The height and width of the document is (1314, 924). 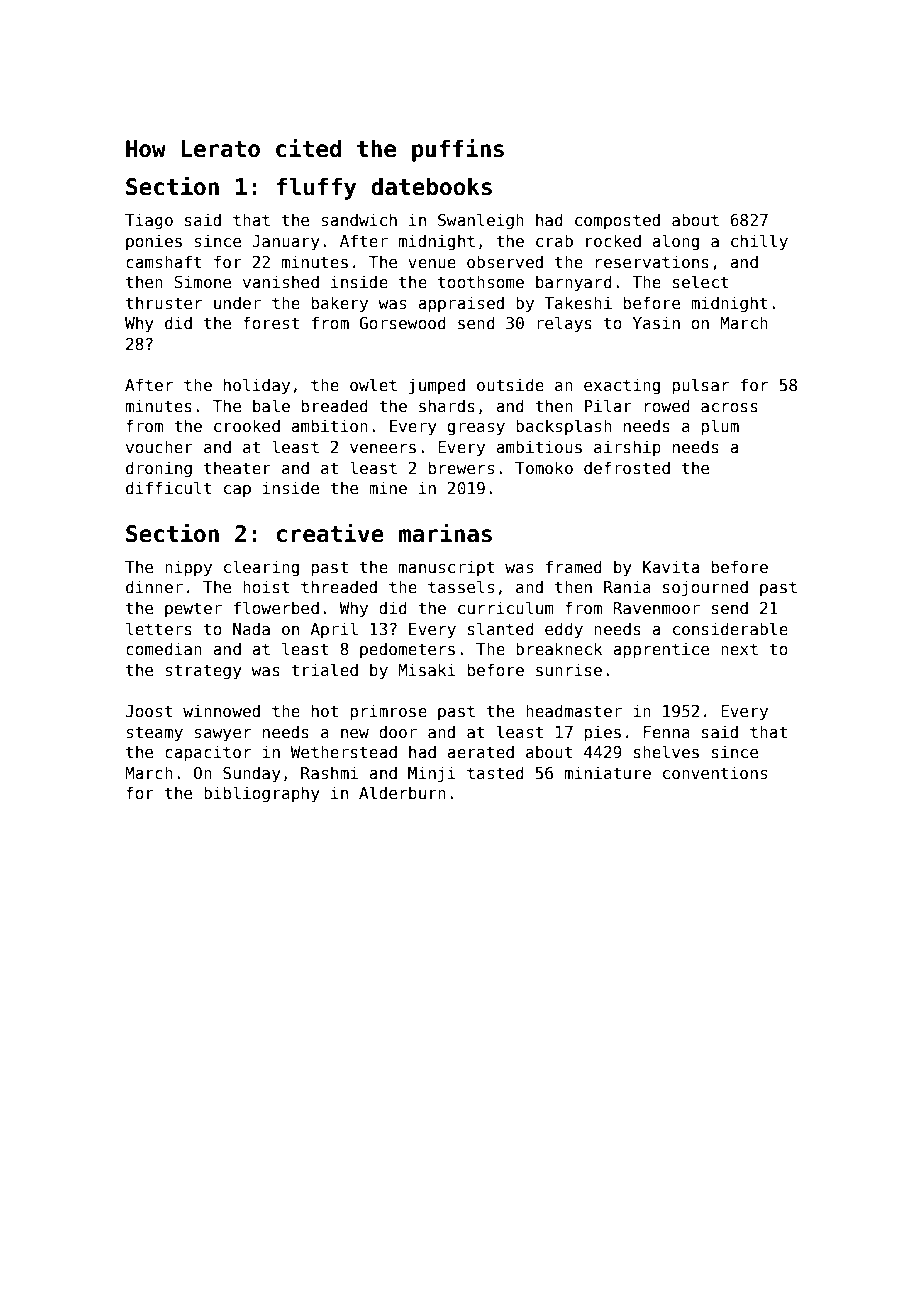 I want to click on framed, so click(x=574, y=566).
